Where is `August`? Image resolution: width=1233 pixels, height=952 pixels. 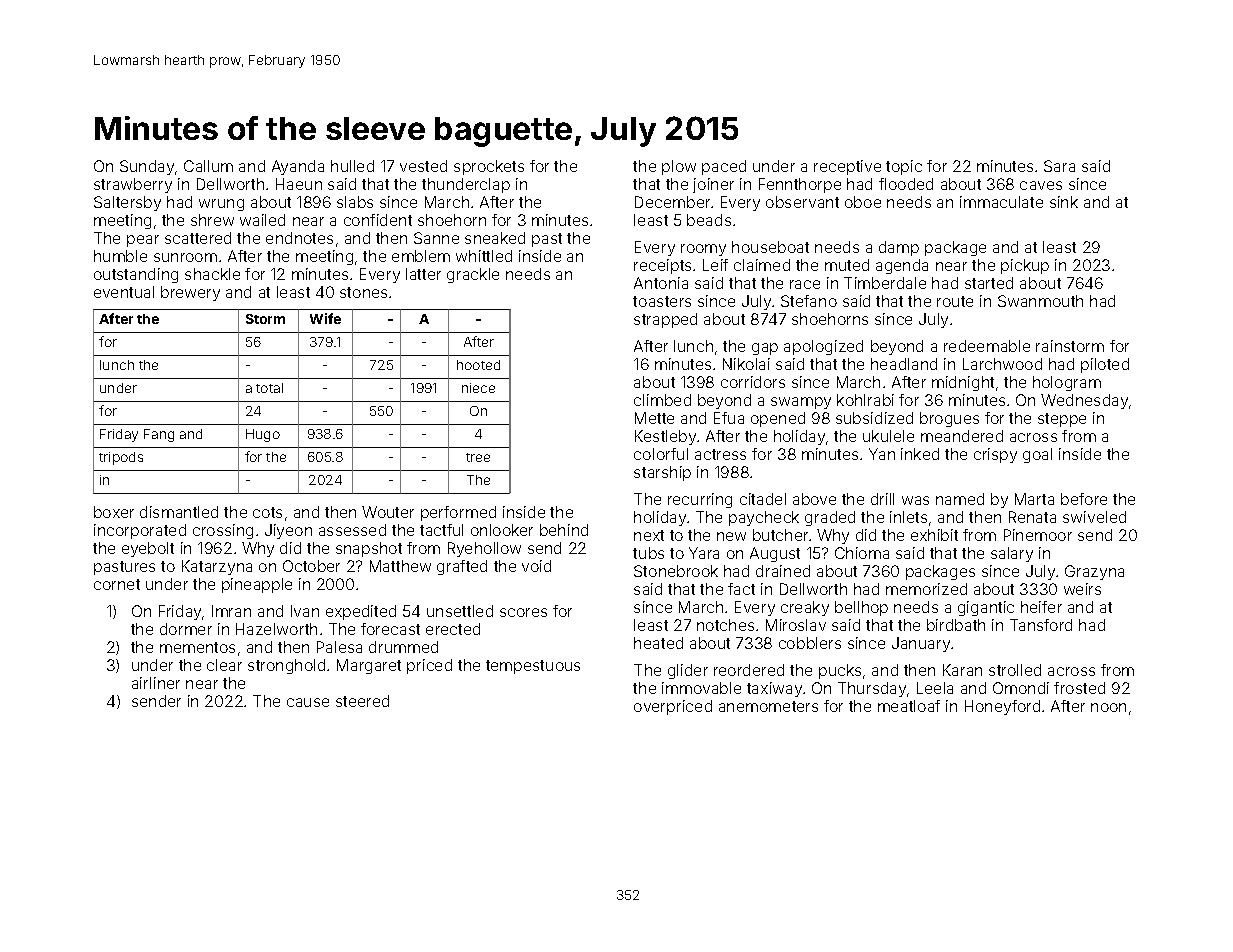
August is located at coordinates (775, 554).
